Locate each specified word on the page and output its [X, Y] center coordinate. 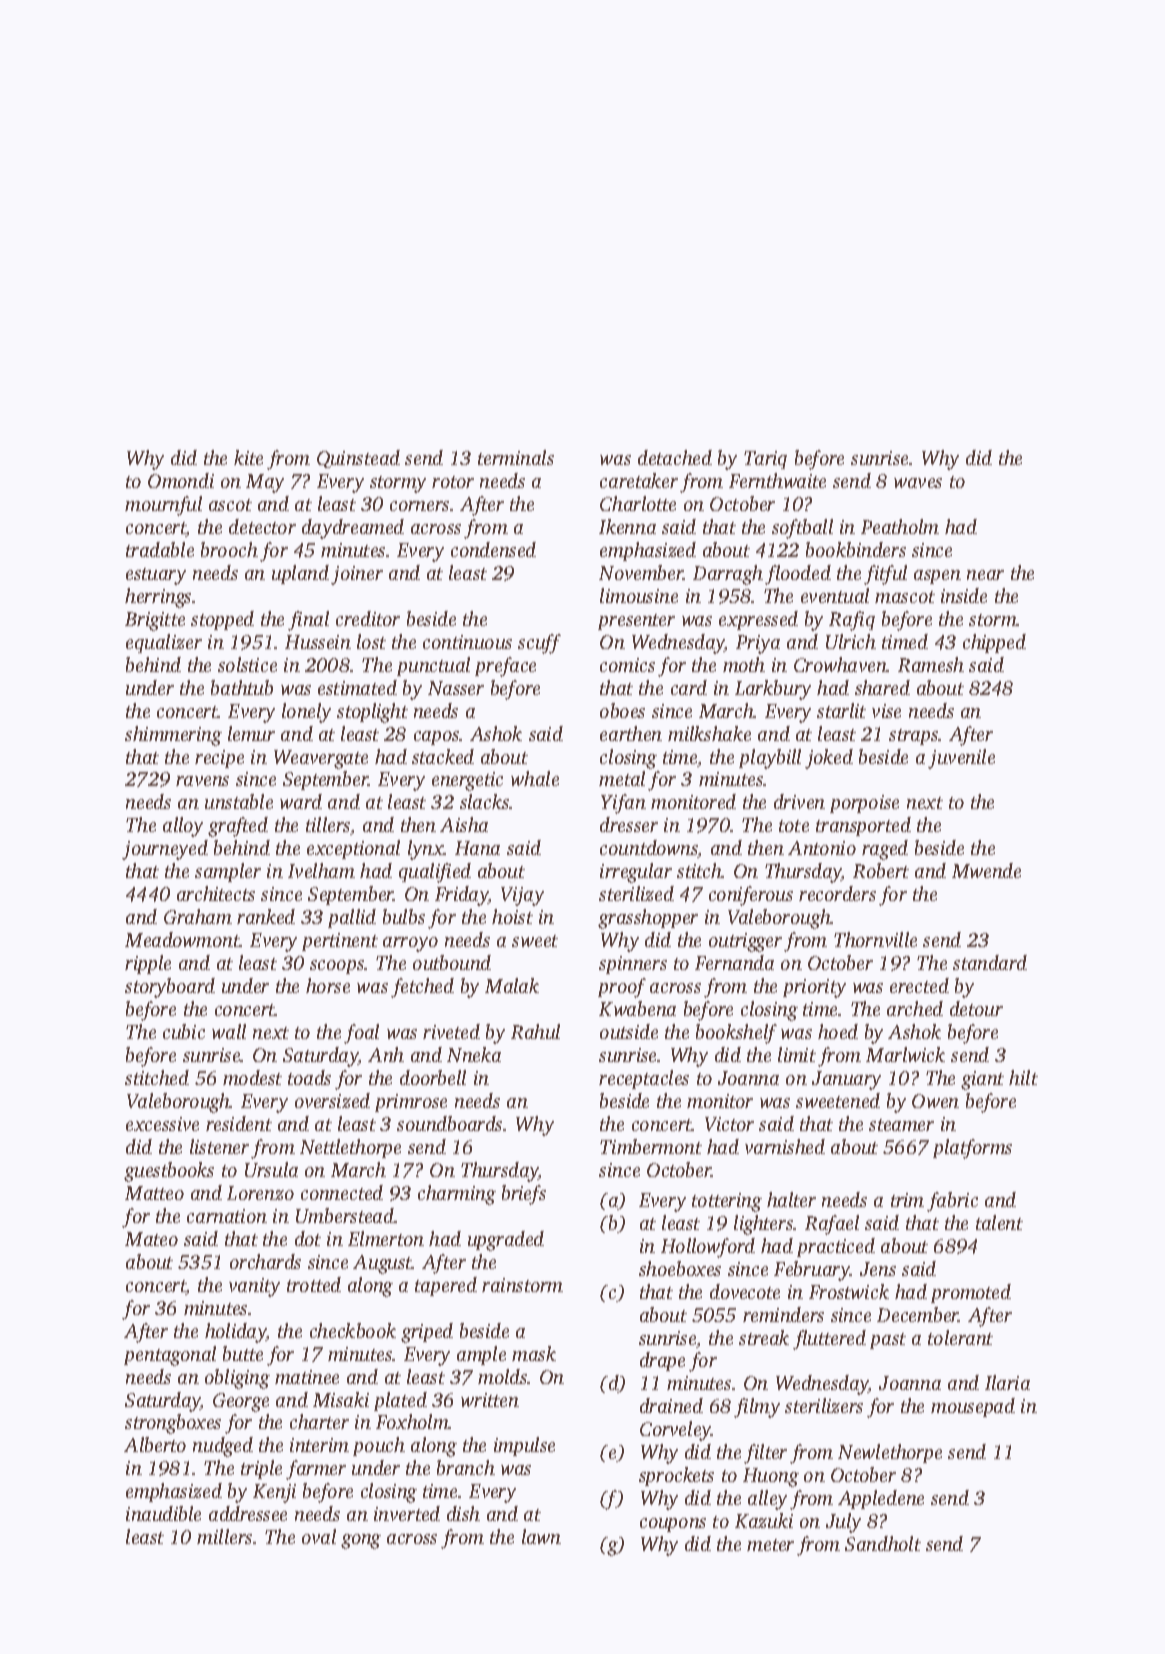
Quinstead [358, 459]
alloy [183, 827]
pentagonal [170, 1356]
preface [505, 667]
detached [675, 457]
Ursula [271, 1169]
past [888, 1341]
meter [770, 1545]
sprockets [676, 1476]
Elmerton [386, 1238]
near [985, 575]
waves [918, 483]
